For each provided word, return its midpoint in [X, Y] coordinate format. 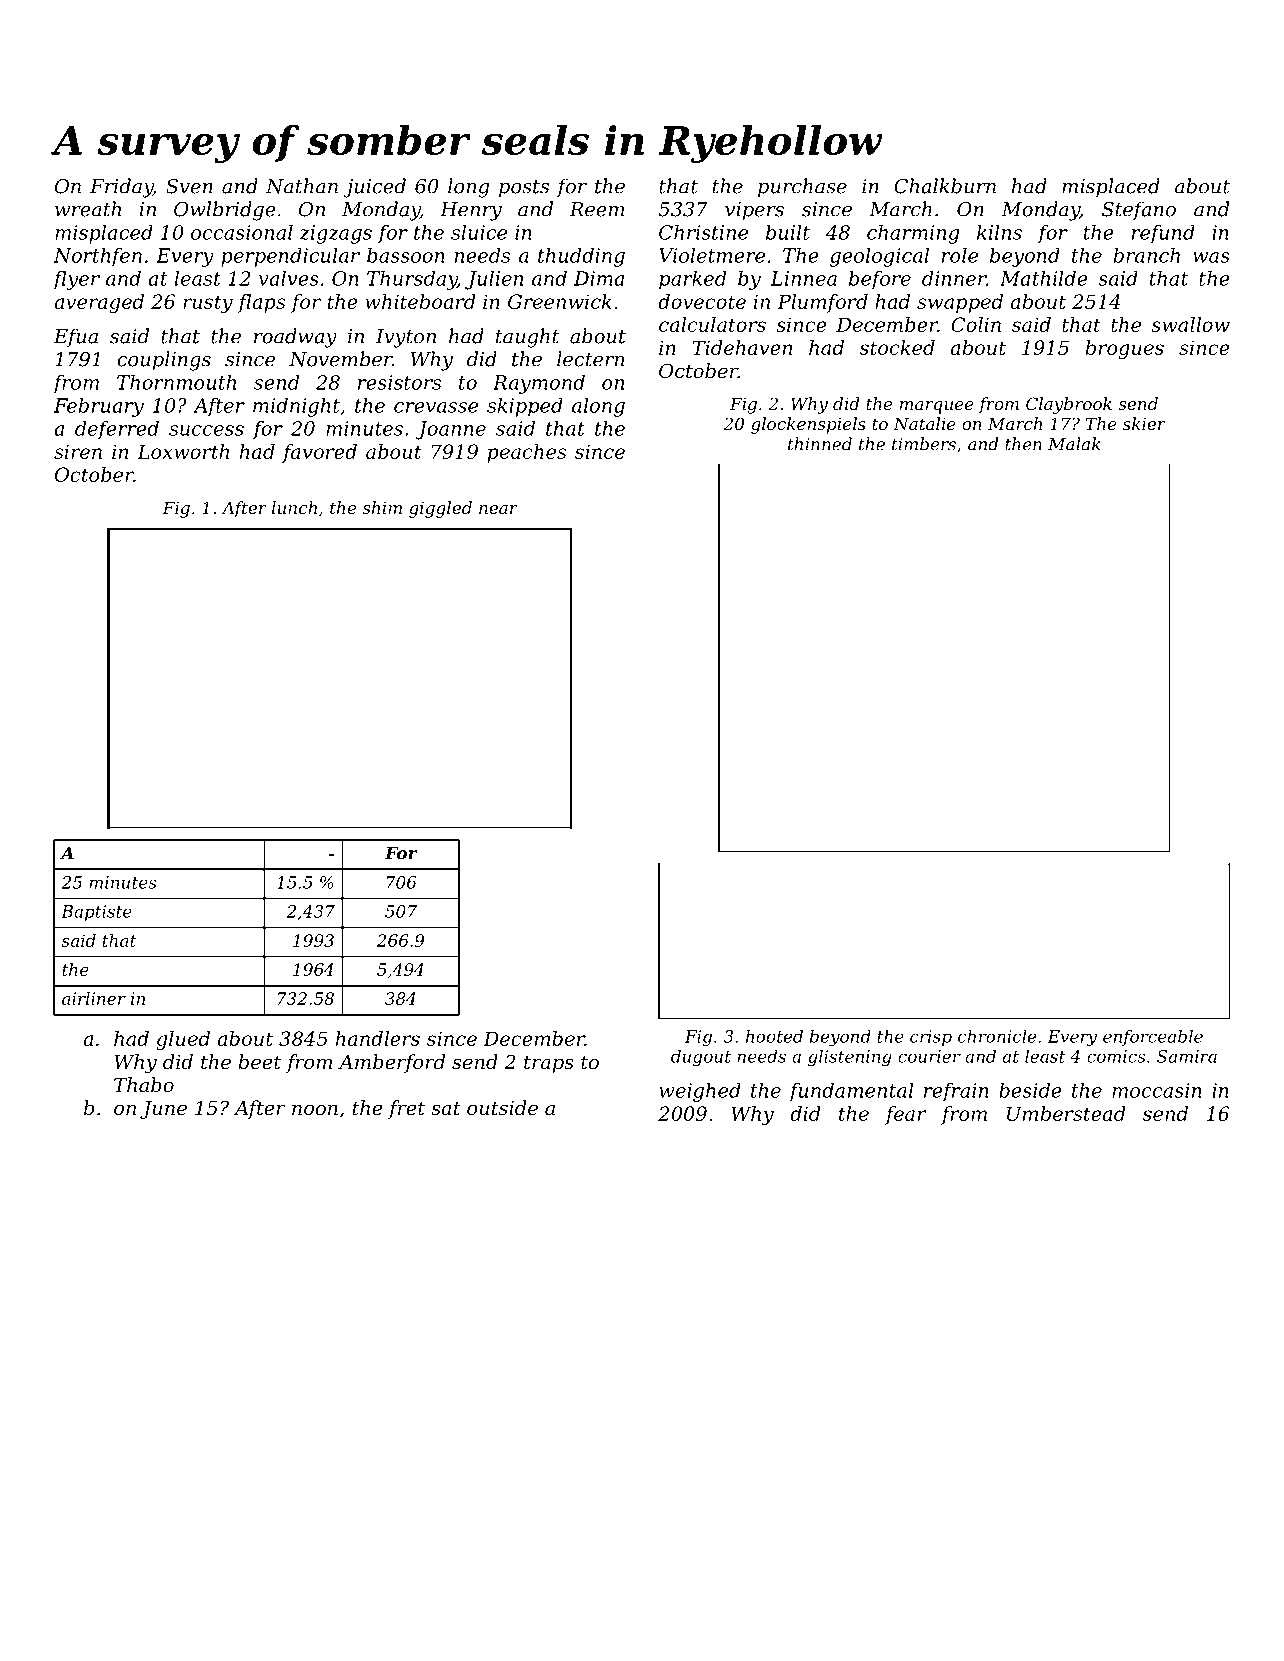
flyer [76, 280]
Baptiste [96, 913]
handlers [378, 1038]
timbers [924, 444]
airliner [94, 998]
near [498, 509]
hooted [774, 1036]
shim [382, 507]
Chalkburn [945, 186]
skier [1144, 423]
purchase [802, 188]
